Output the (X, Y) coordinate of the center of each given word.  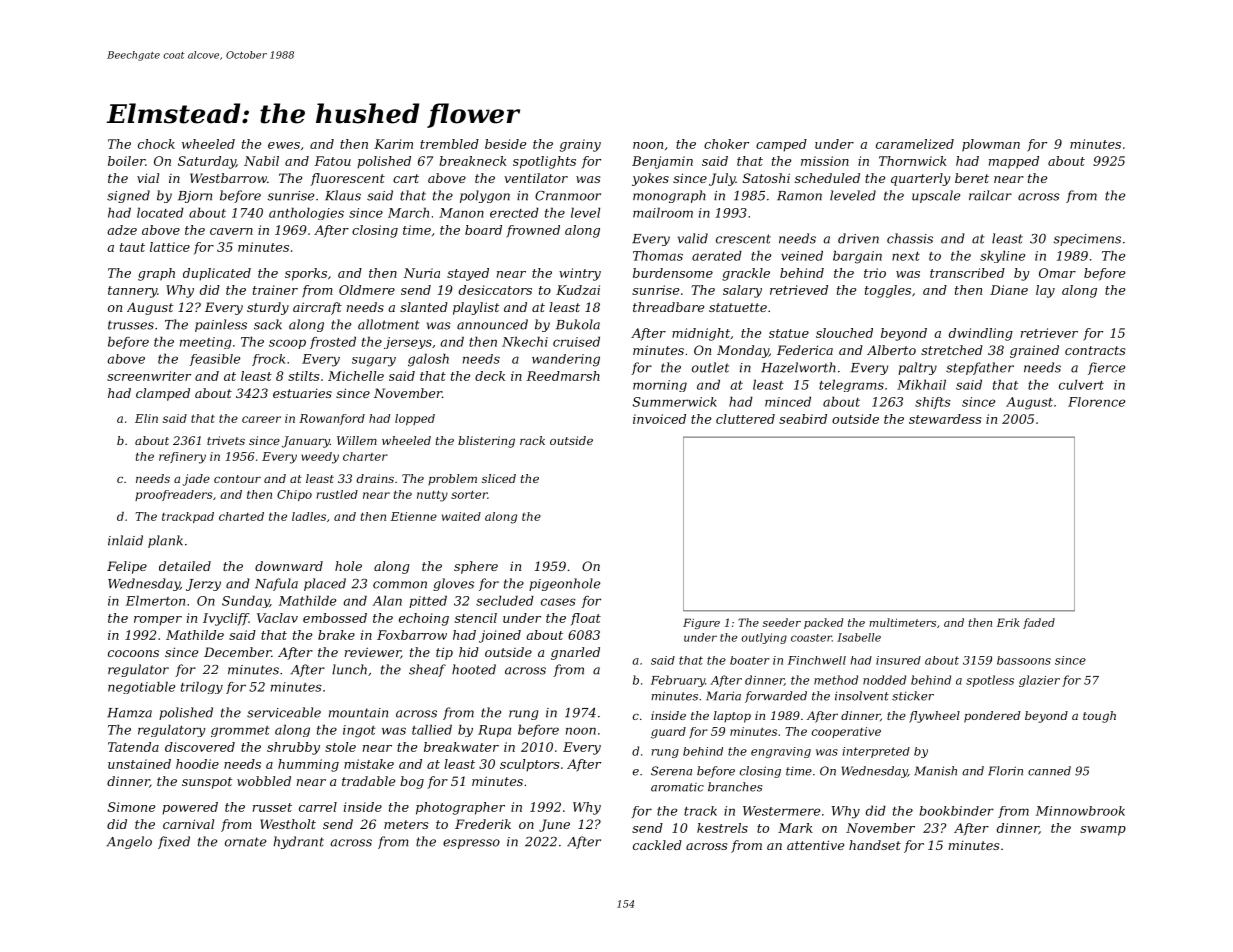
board (483, 230)
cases (558, 602)
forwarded (776, 697)
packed (823, 623)
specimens (1087, 240)
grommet (240, 731)
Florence (1096, 402)
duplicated (217, 274)
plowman (991, 145)
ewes (284, 145)
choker (726, 144)
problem (452, 480)
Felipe (127, 567)
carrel (318, 807)
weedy (320, 458)
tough (1099, 717)
